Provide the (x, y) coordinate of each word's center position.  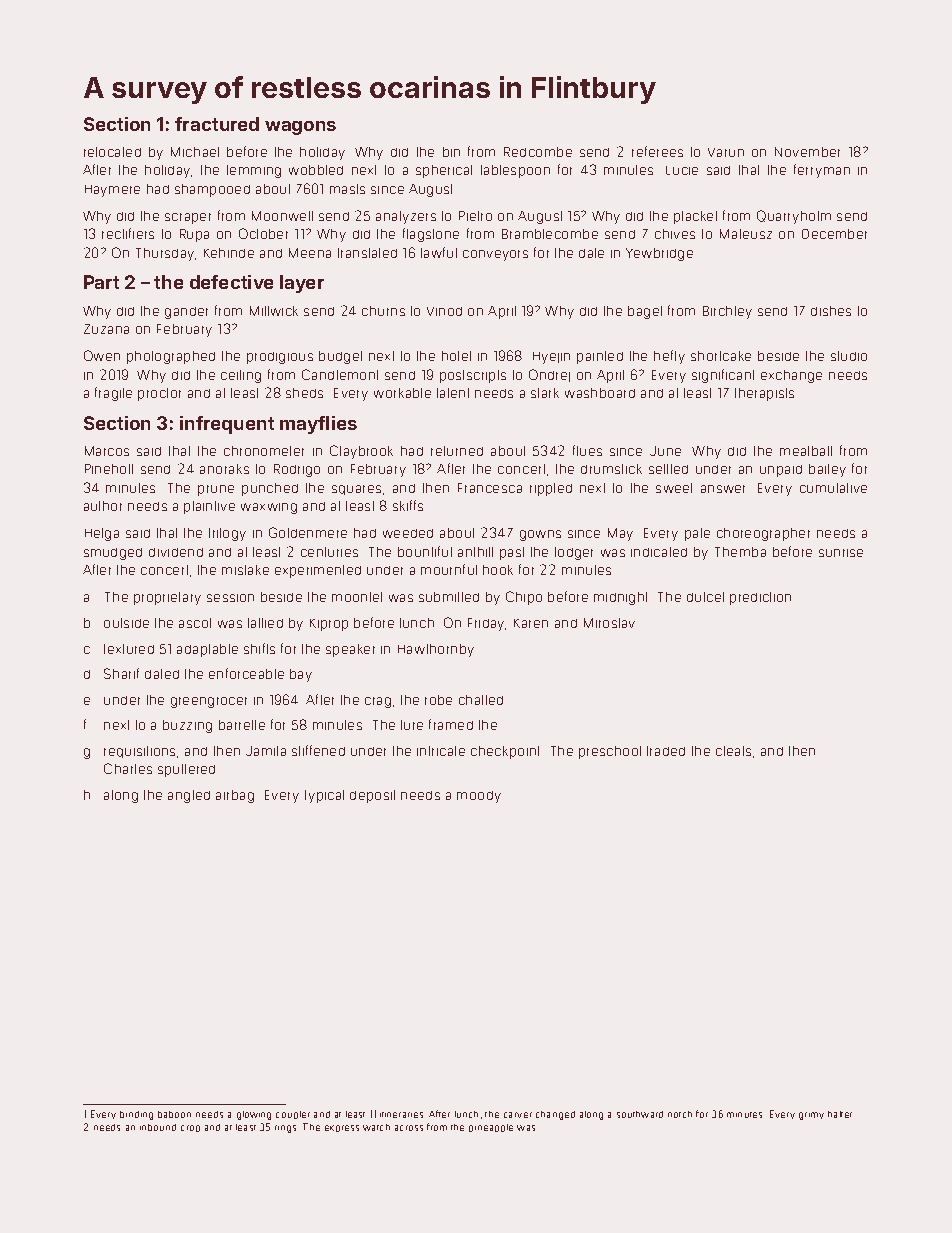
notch (680, 1114)
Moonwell (282, 216)
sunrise (841, 553)
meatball (806, 451)
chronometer (264, 451)
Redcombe (538, 152)
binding (136, 1115)
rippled (551, 489)
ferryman (822, 171)
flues (587, 450)
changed (555, 1115)
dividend (176, 552)
